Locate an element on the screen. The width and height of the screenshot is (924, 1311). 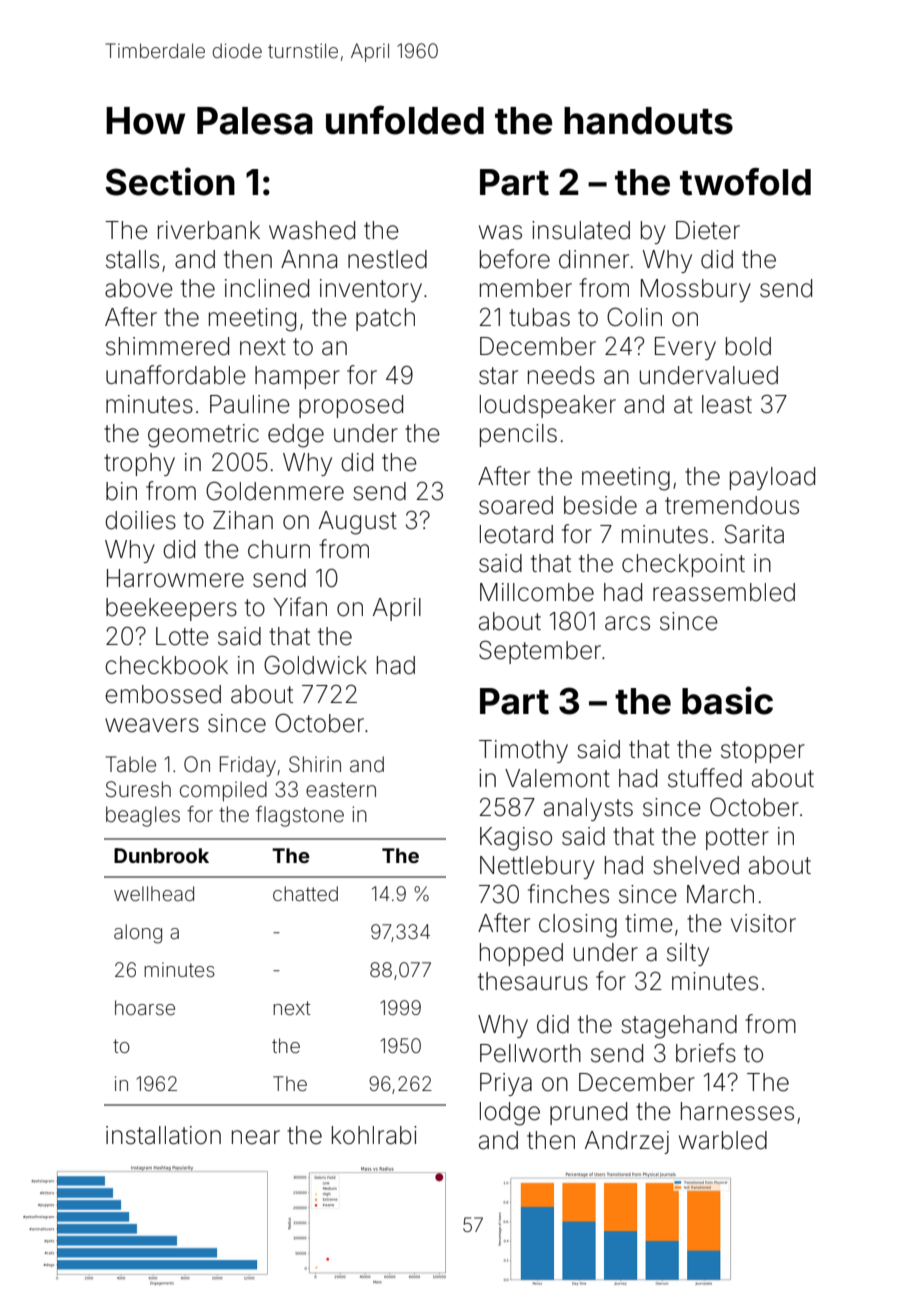
Yifan is located at coordinates (300, 607).
